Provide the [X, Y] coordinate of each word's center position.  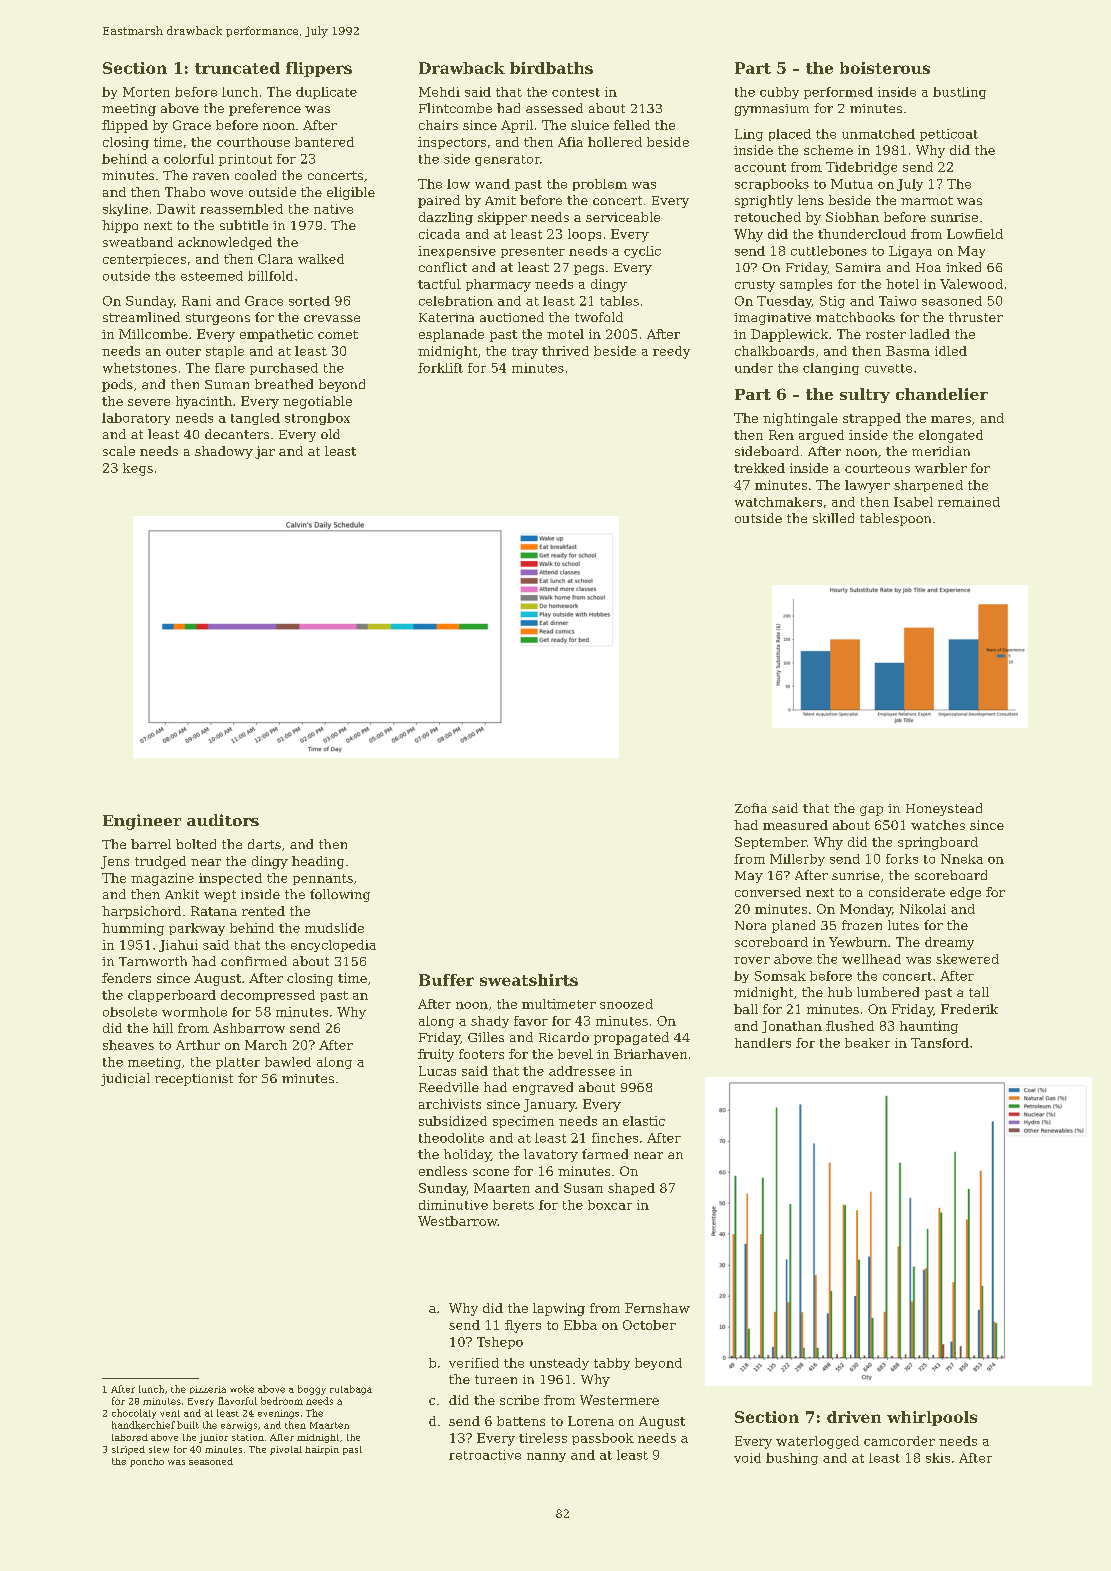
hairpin [322, 1450]
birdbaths [551, 68]
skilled [833, 518]
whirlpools [932, 1418]
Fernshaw [657, 1308]
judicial [125, 1079]
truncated [237, 68]
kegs [138, 469]
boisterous [885, 68]
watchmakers [778, 502]
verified [474, 1363]
